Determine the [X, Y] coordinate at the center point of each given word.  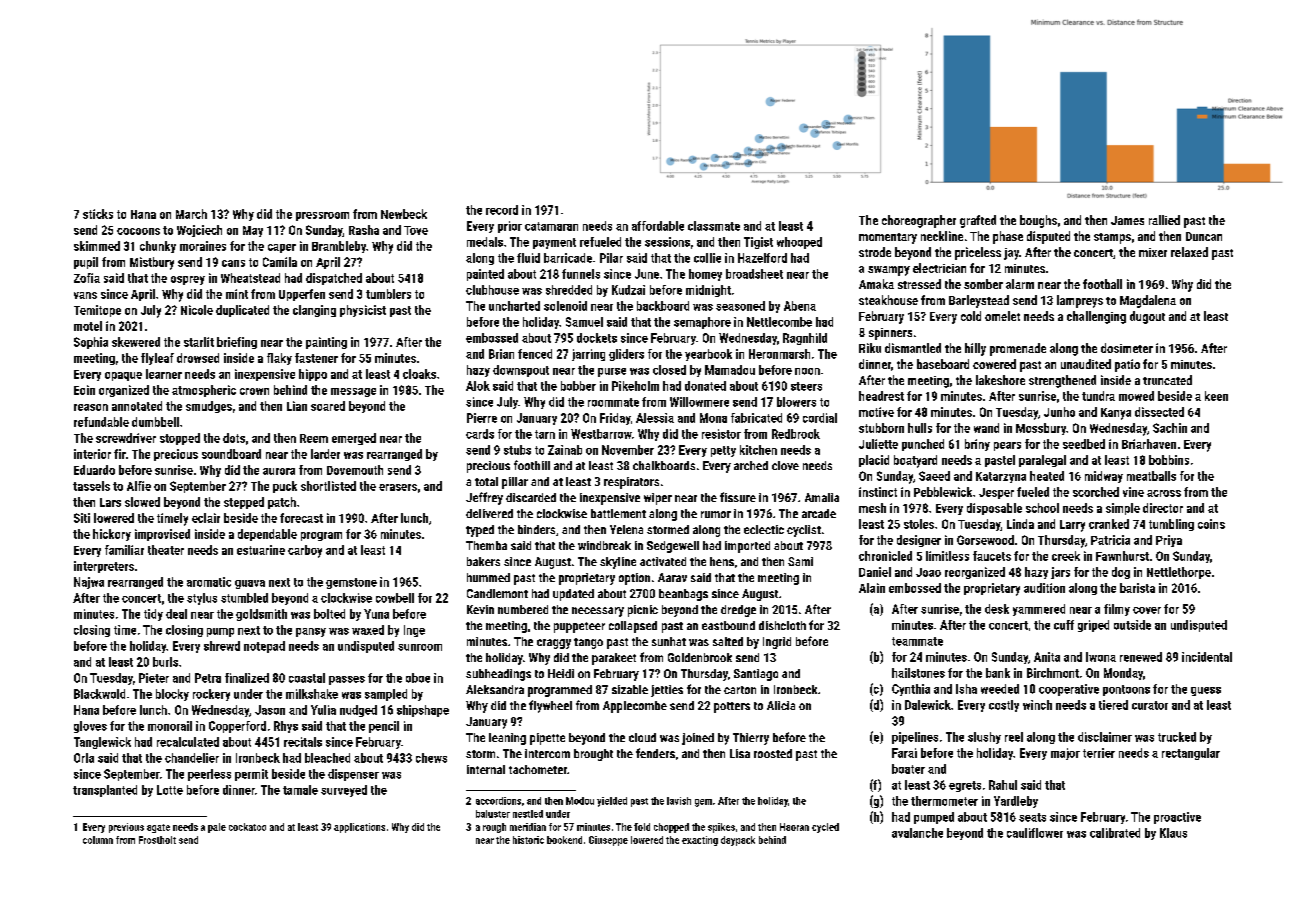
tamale [300, 790]
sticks [98, 214]
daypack [738, 841]
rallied [1164, 220]
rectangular [1191, 754]
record [502, 210]
